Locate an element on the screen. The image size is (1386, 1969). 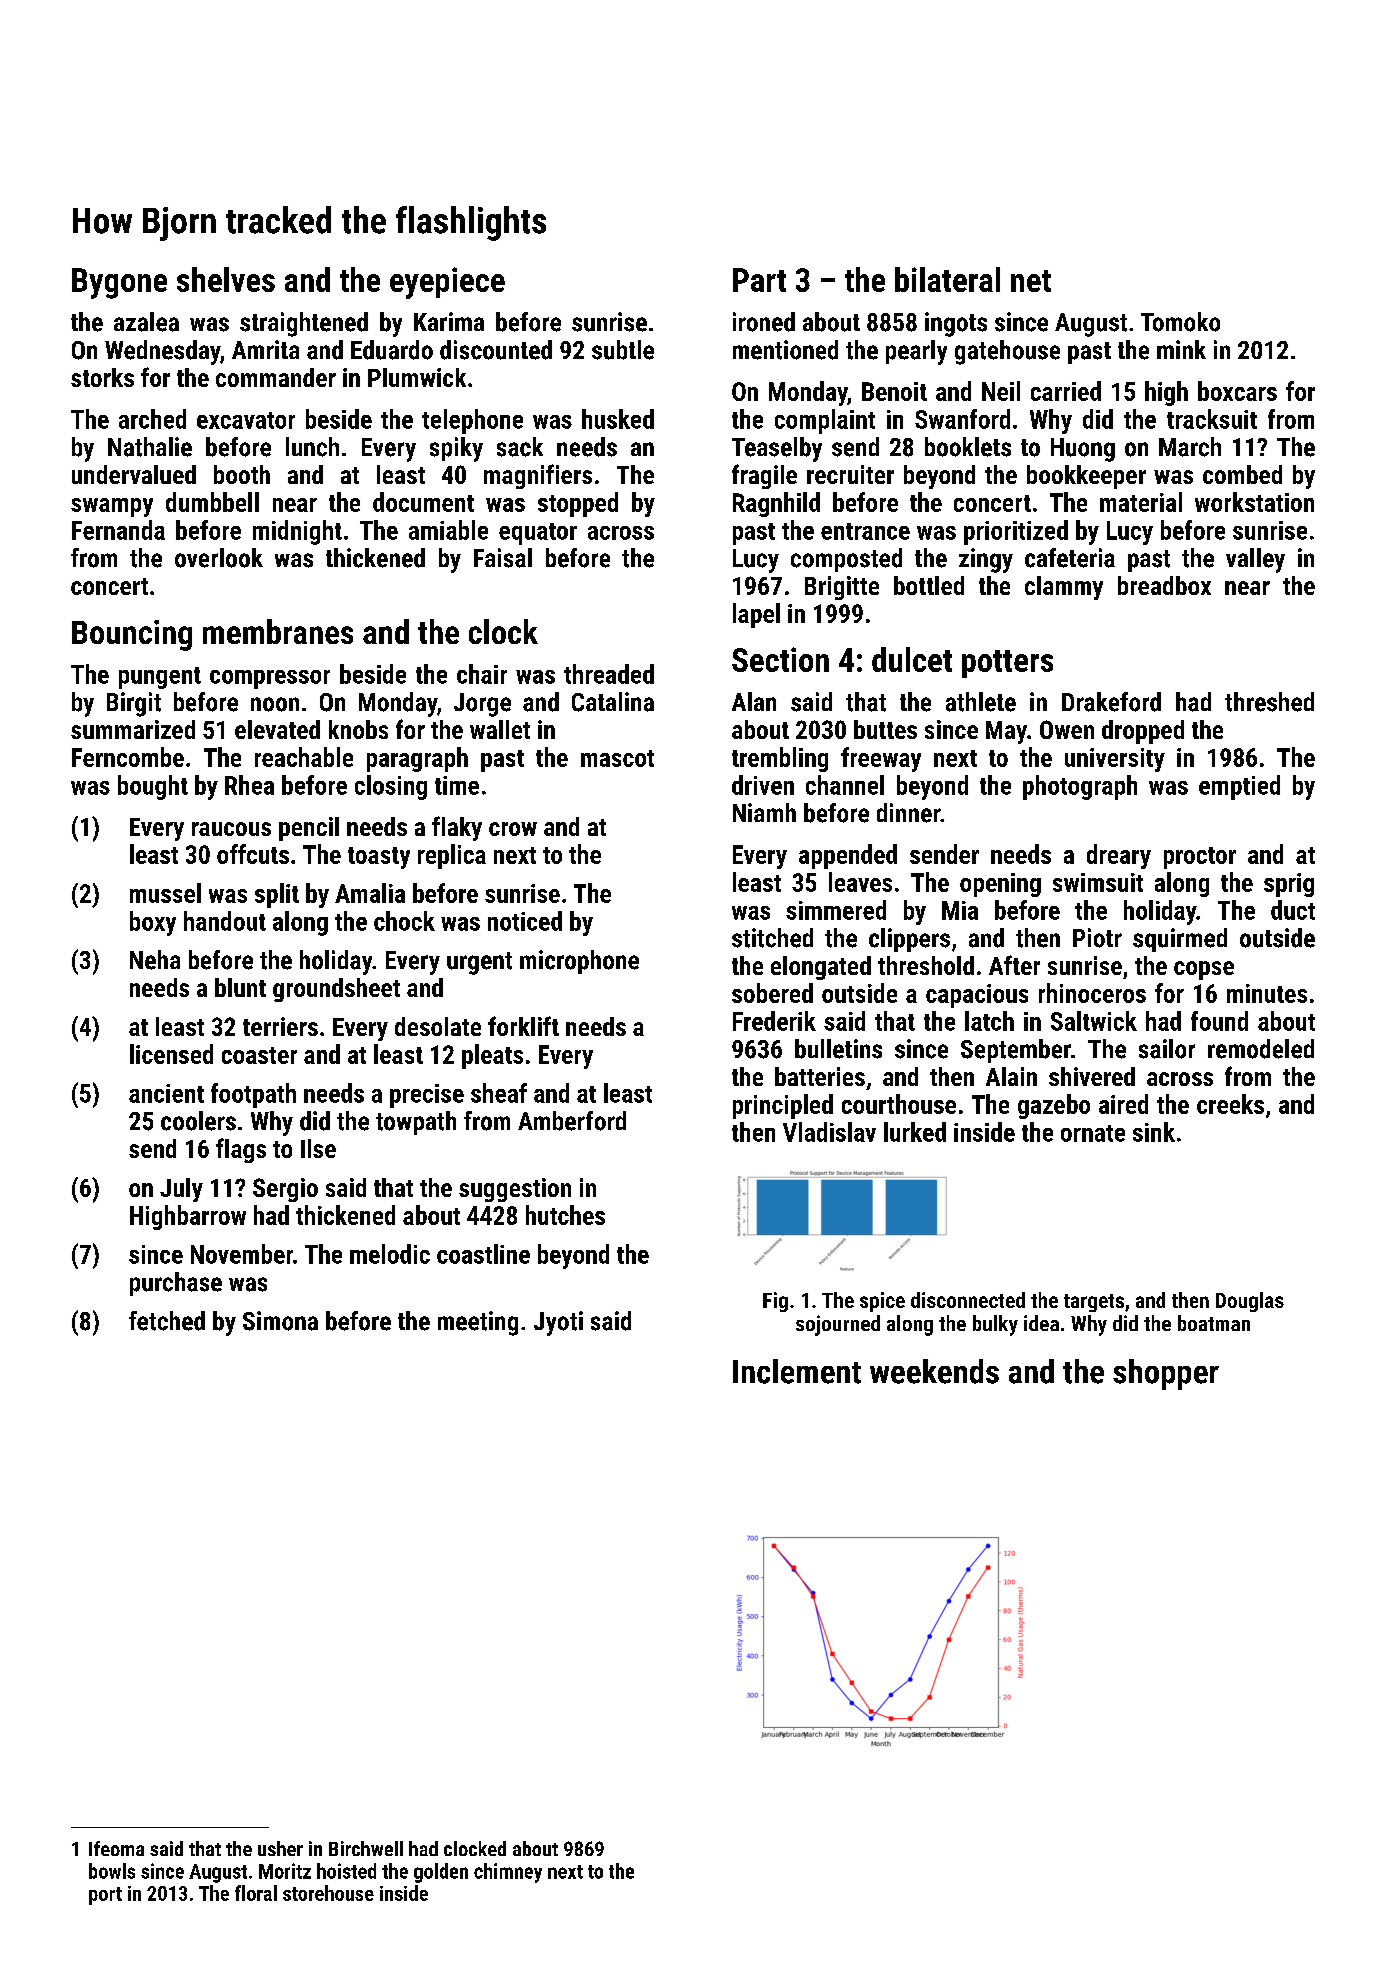
boxcars is located at coordinates (1237, 391).
